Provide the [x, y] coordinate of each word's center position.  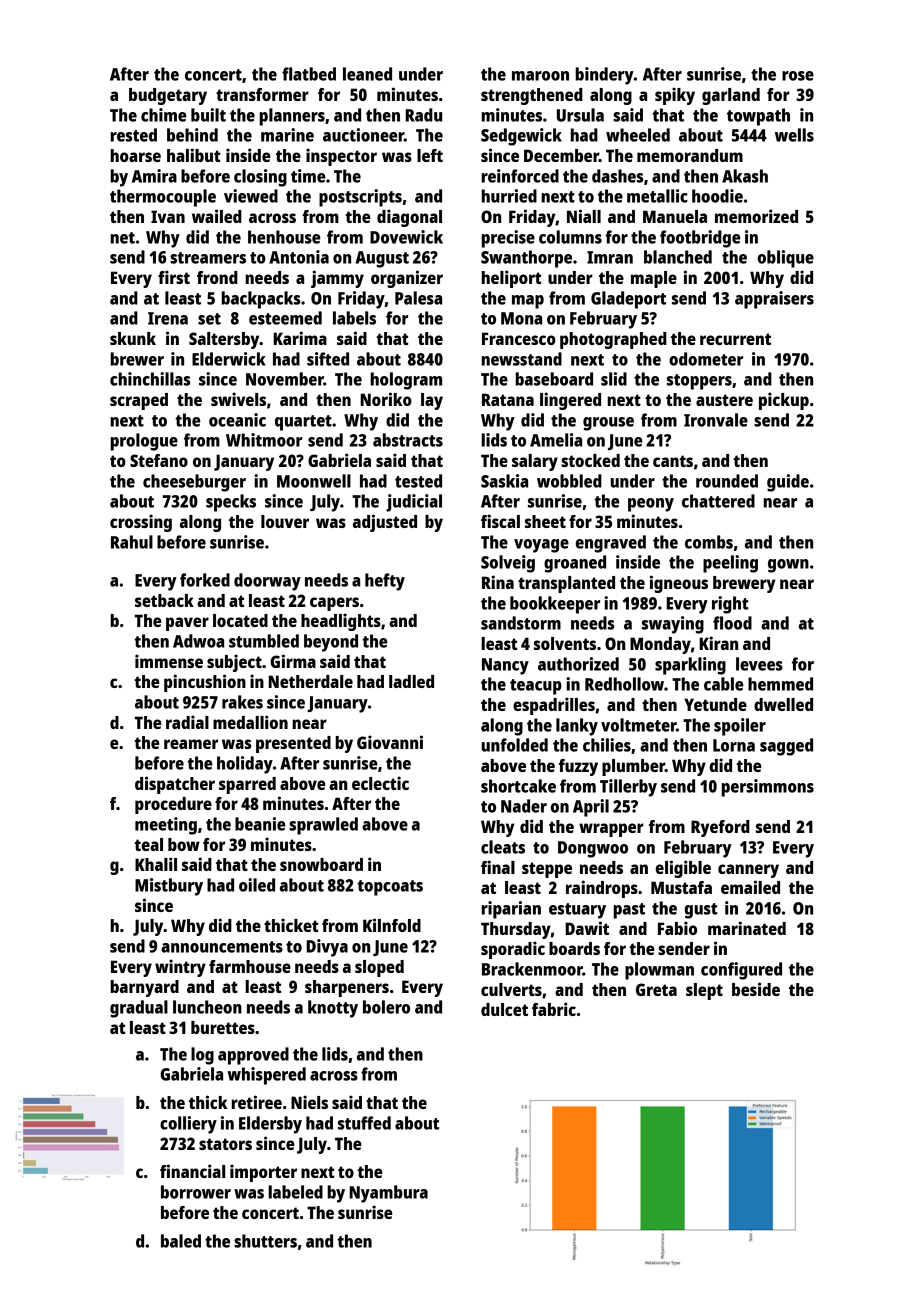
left [430, 155]
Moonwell [314, 481]
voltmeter [638, 725]
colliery [188, 1125]
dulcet [504, 1009]
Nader [524, 806]
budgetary [168, 96]
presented [293, 744]
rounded [727, 481]
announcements [222, 947]
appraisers [774, 300]
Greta [656, 989]
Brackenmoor [532, 969]
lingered [570, 401]
